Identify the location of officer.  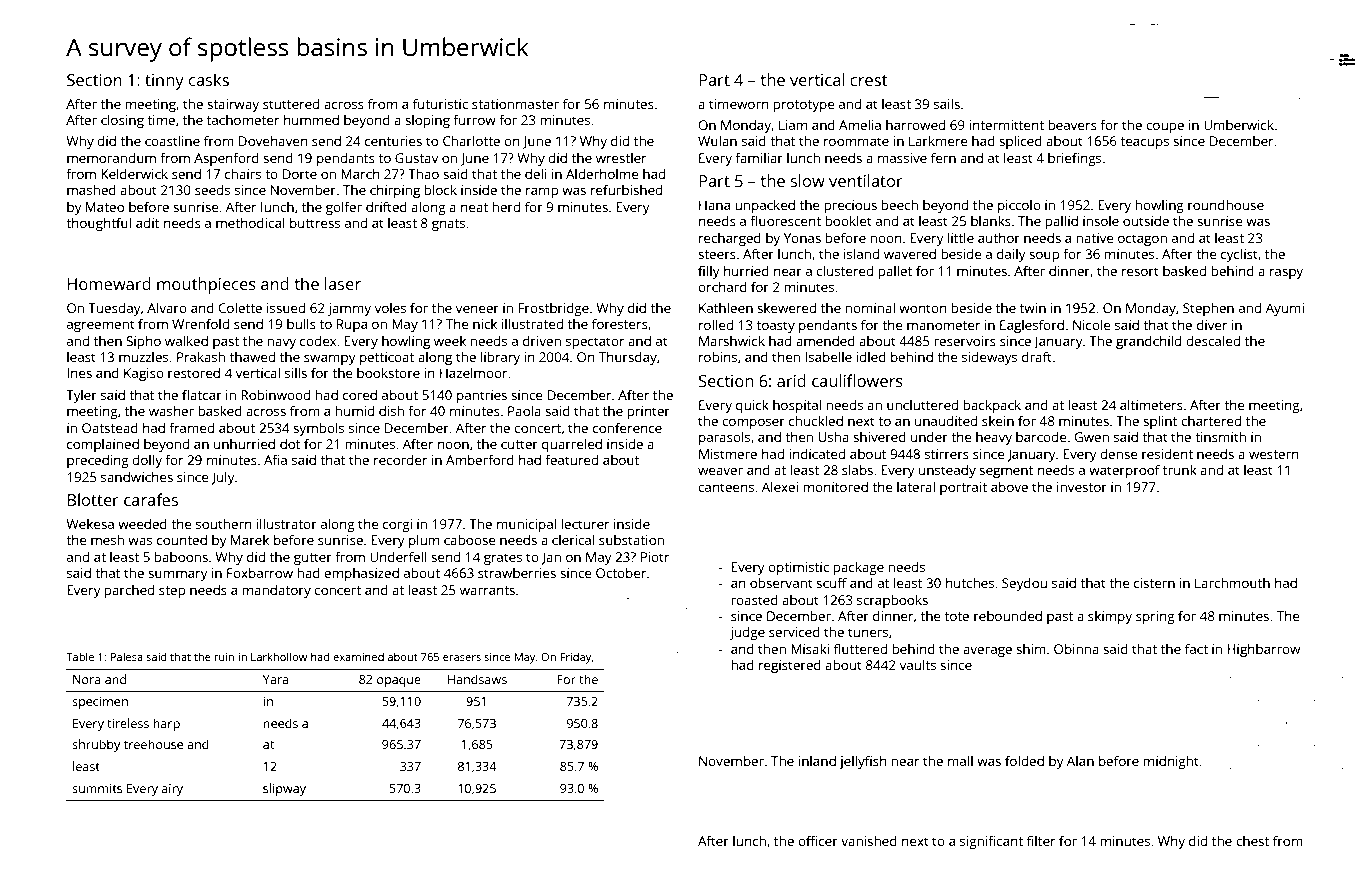
(818, 840).
